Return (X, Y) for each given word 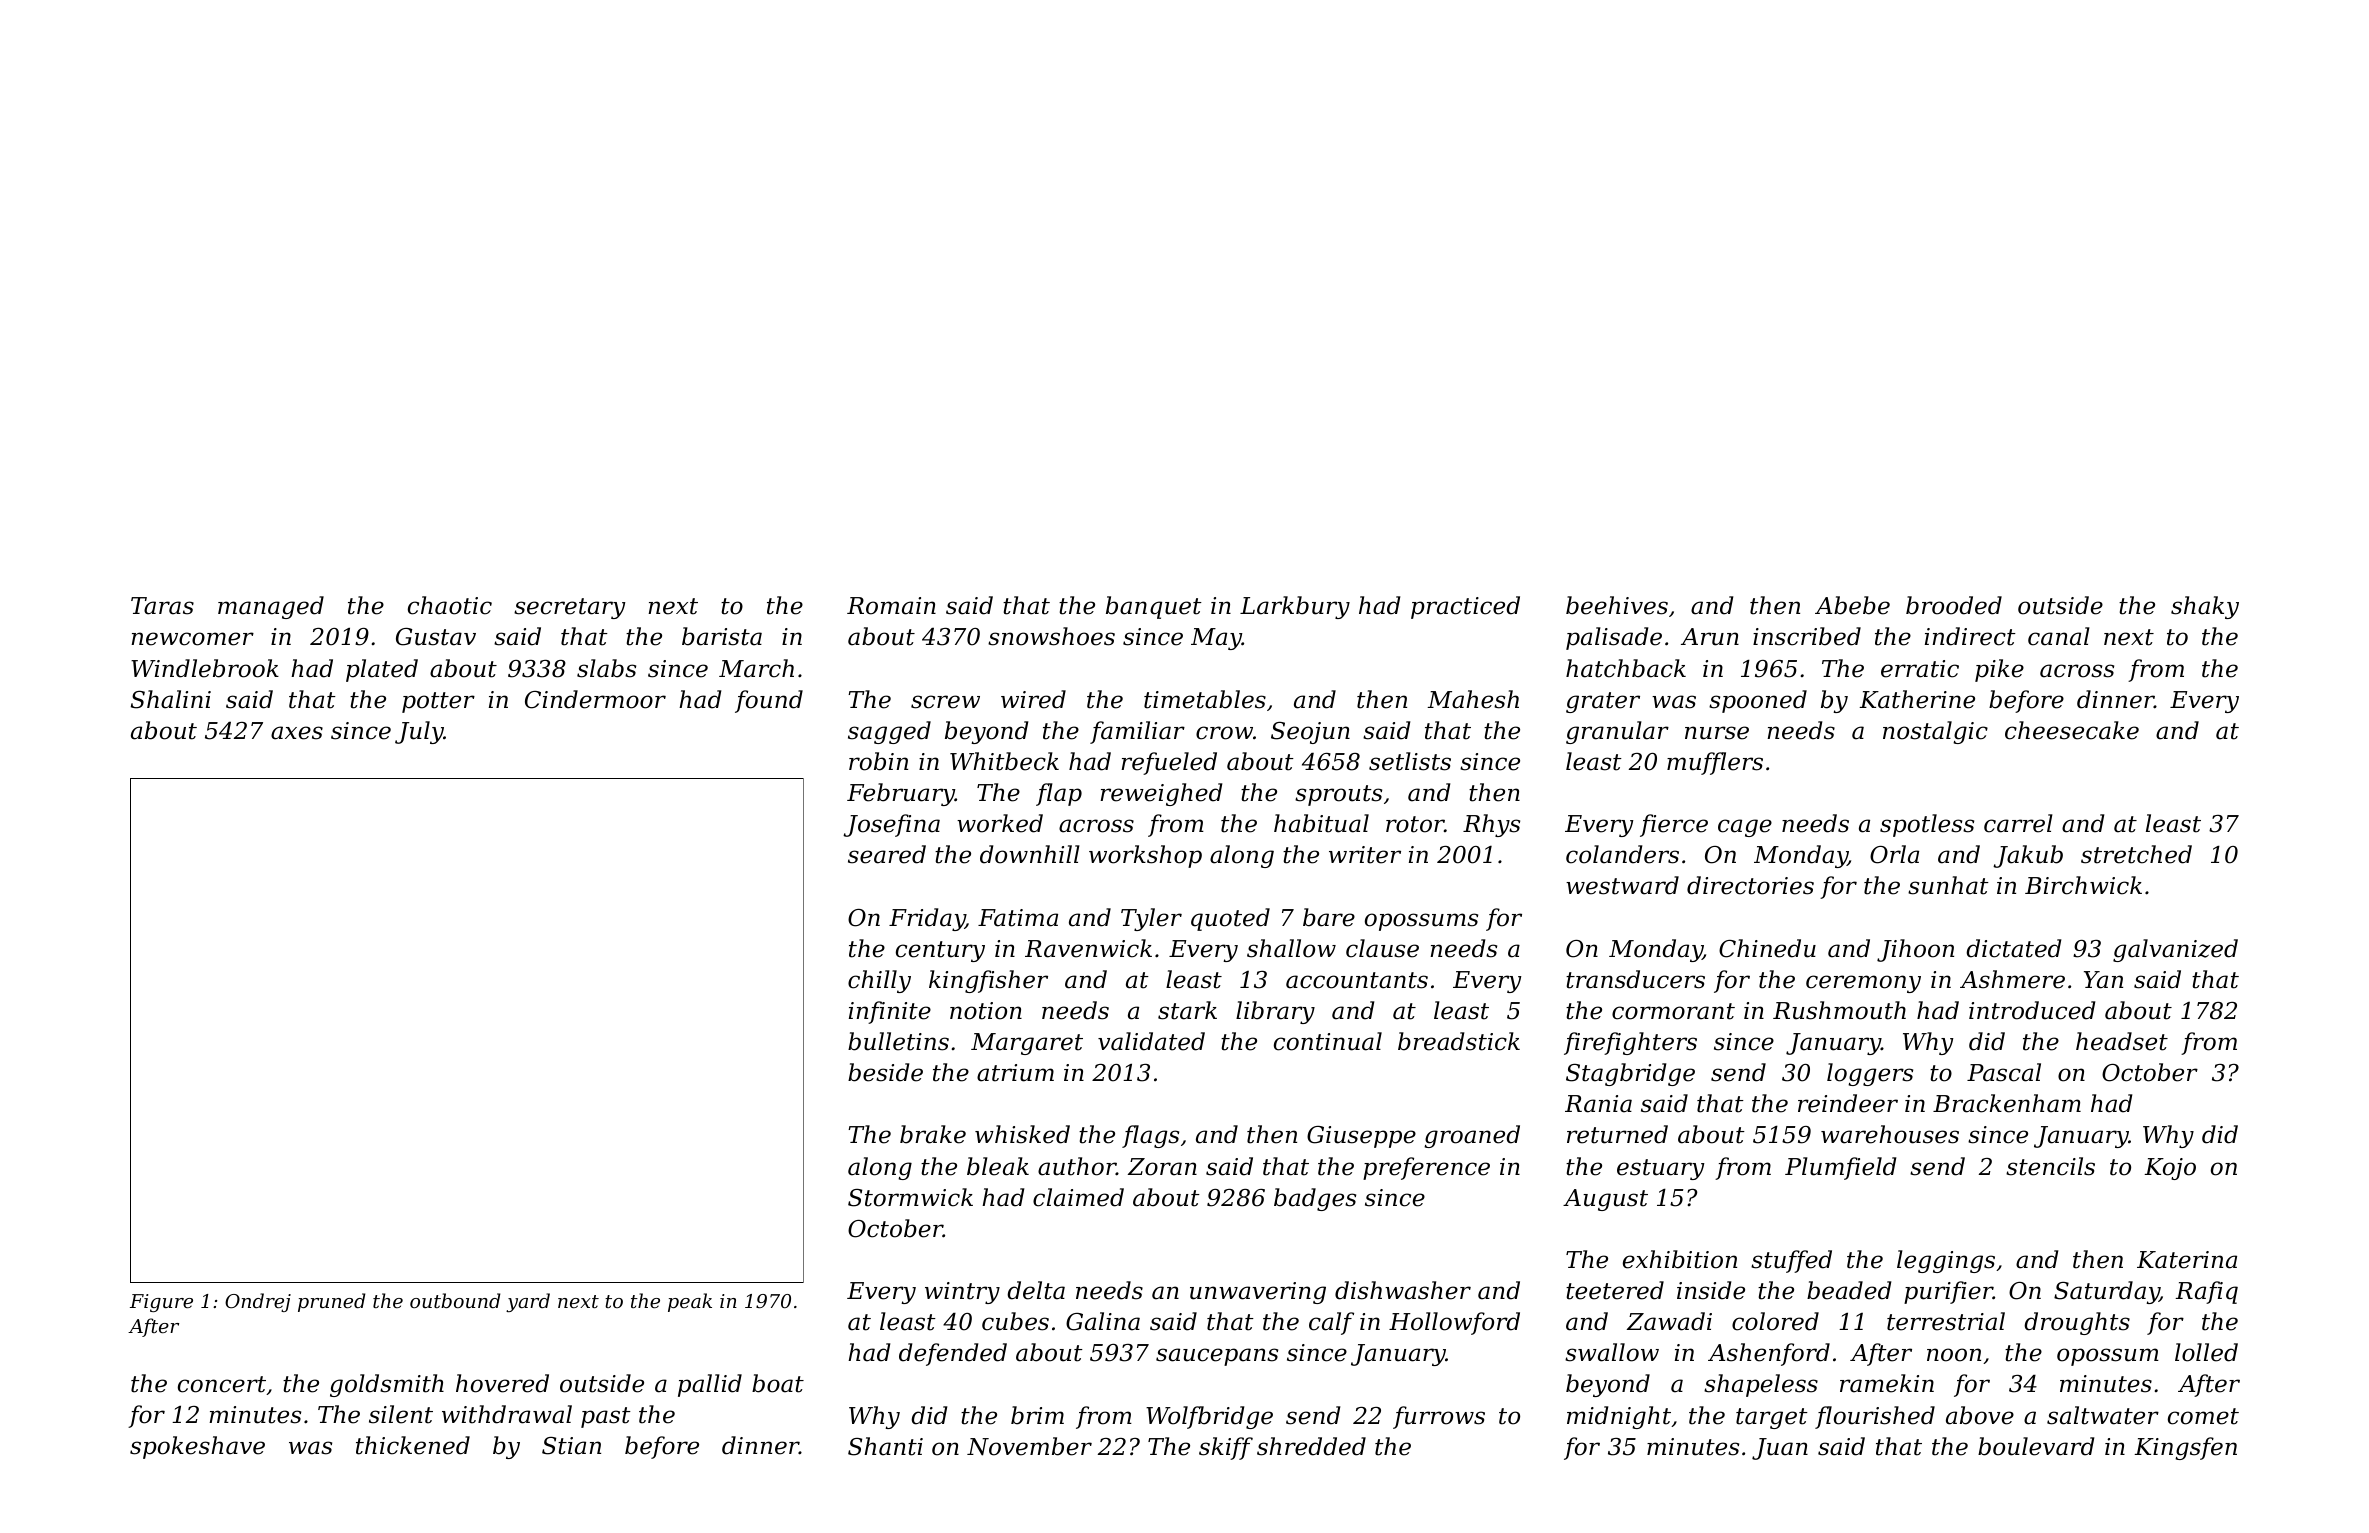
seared (887, 854)
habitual (1321, 823)
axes (297, 733)
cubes (1015, 1321)
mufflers (1715, 763)
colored (1775, 1321)
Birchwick (2083, 885)
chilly (879, 981)
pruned (331, 1302)
